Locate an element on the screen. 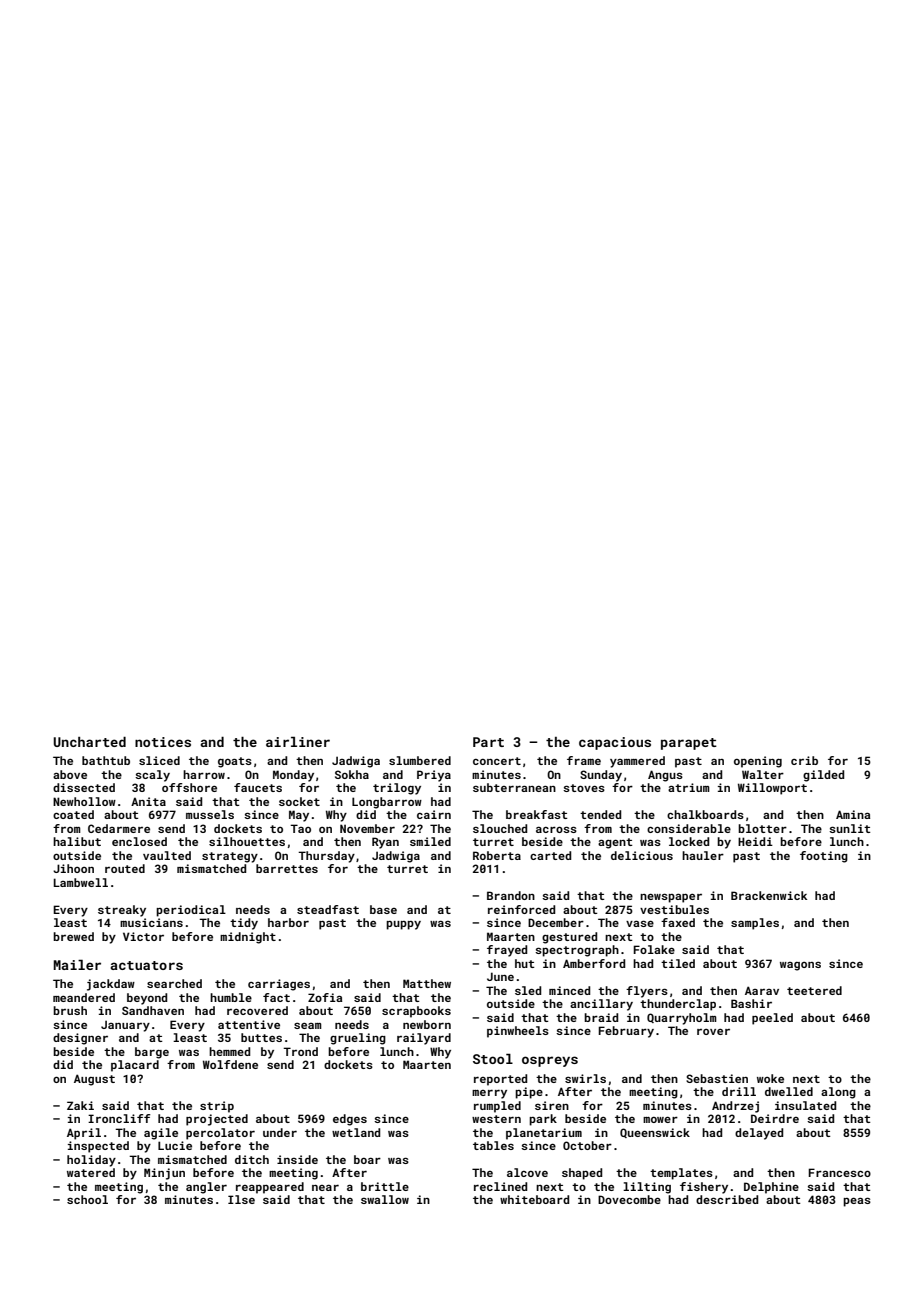  notices is located at coordinates (163, 742).
